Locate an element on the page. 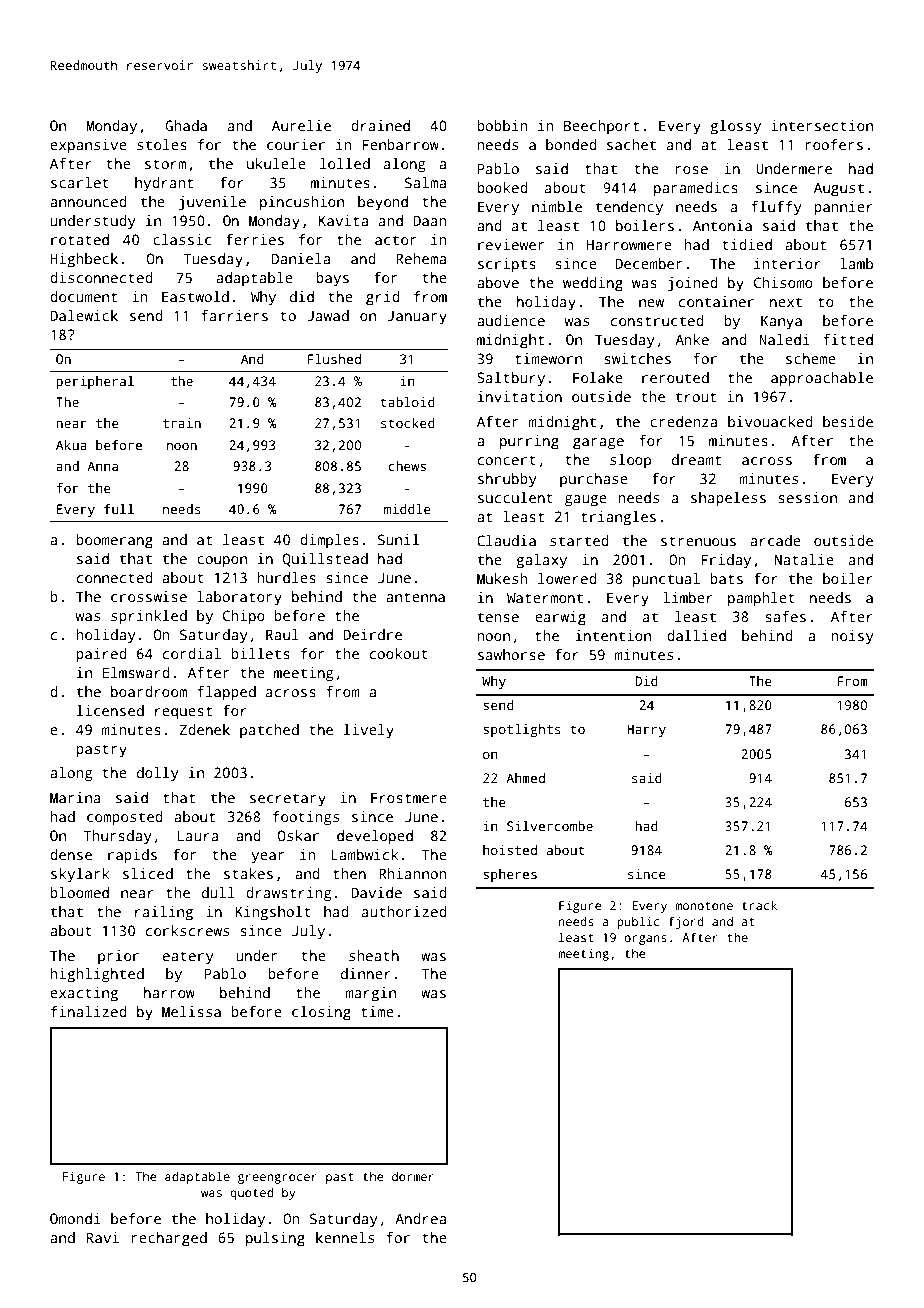 The width and height of the image is (924, 1308). pulsing is located at coordinates (275, 1239).
